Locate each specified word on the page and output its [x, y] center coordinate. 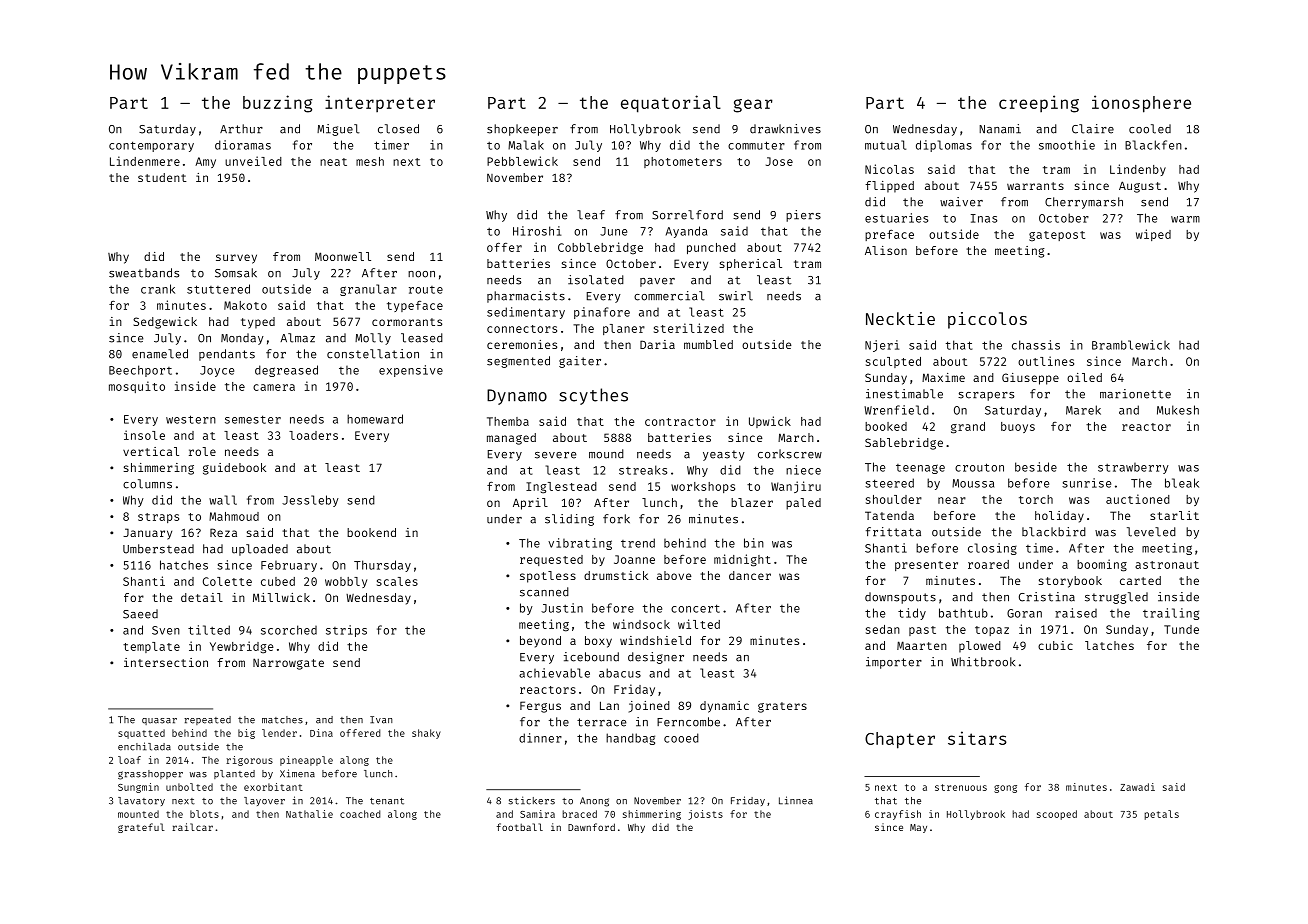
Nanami [1000, 129]
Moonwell [343, 256]
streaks [643, 470]
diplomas [944, 146]
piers [803, 216]
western [191, 419]
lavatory [141, 801]
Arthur [241, 129]
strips [346, 631]
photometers [683, 162]
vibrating [580, 544]
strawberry [1133, 468]
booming [1102, 565]
